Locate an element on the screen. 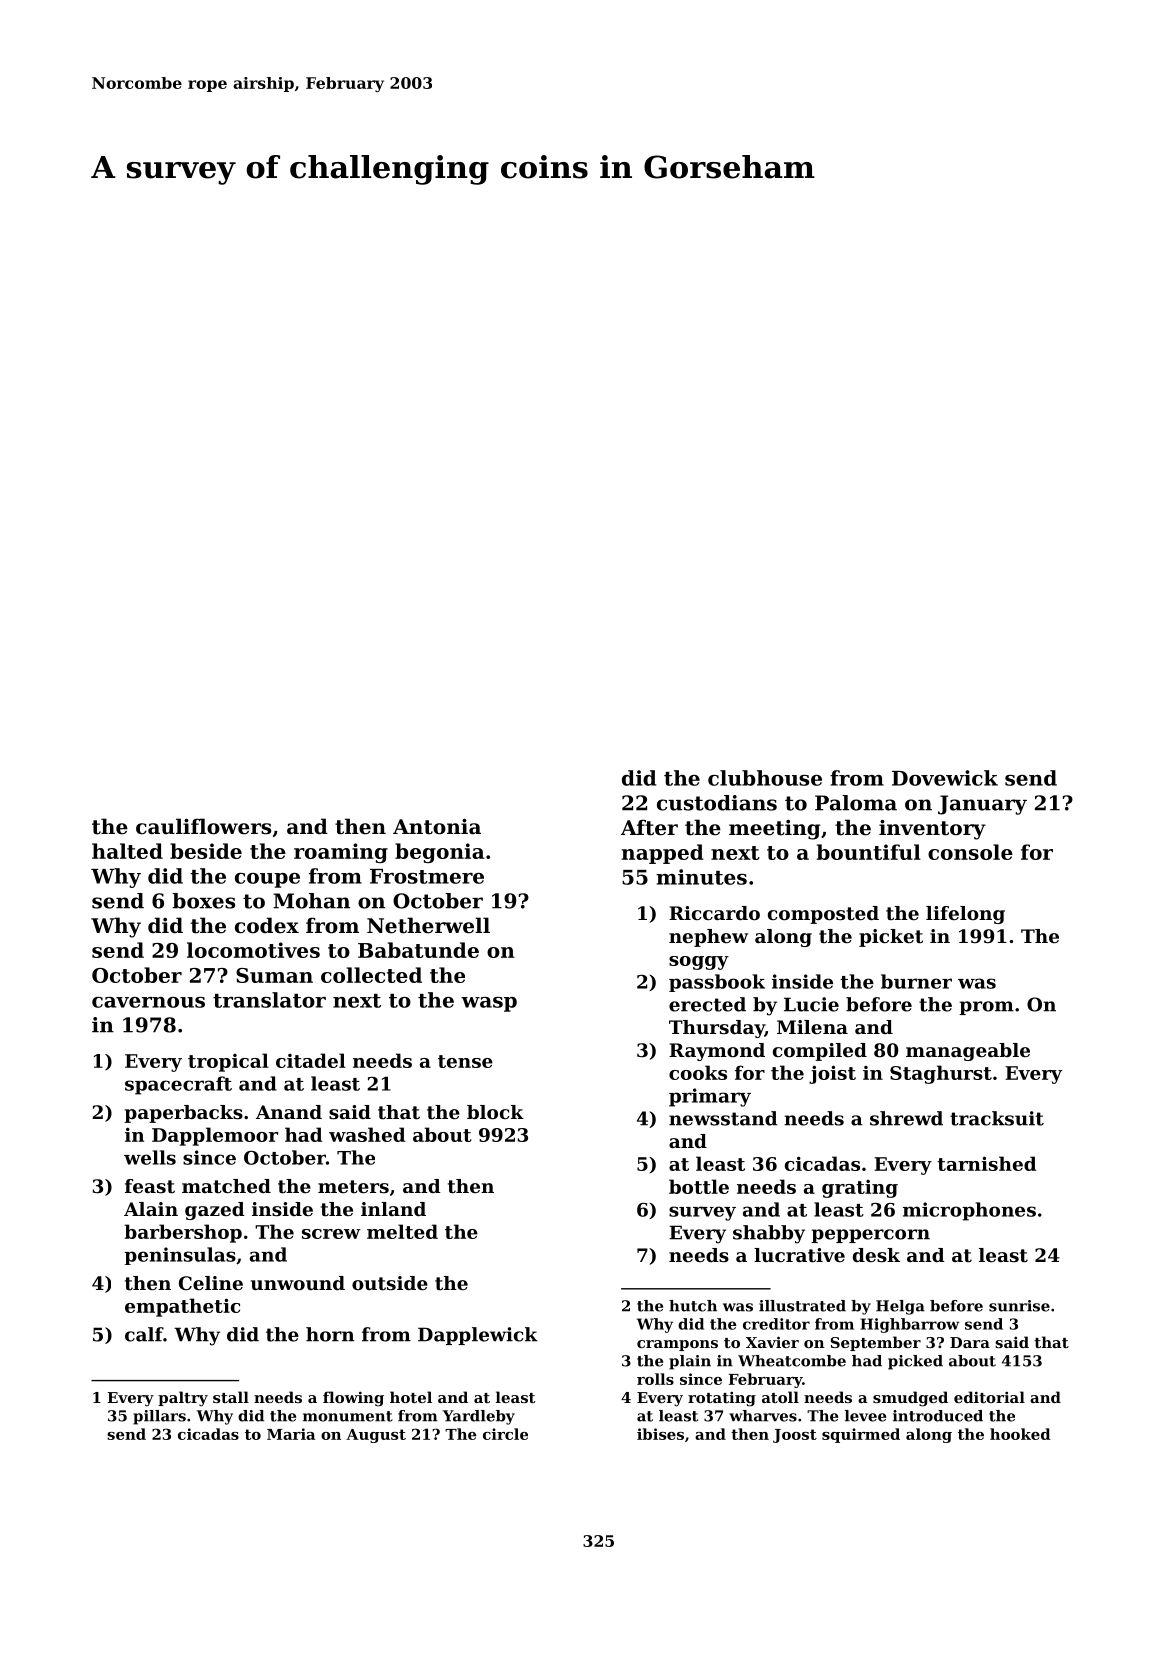 This screenshot has width=1165, height=1654. Maria is located at coordinates (291, 1434).
